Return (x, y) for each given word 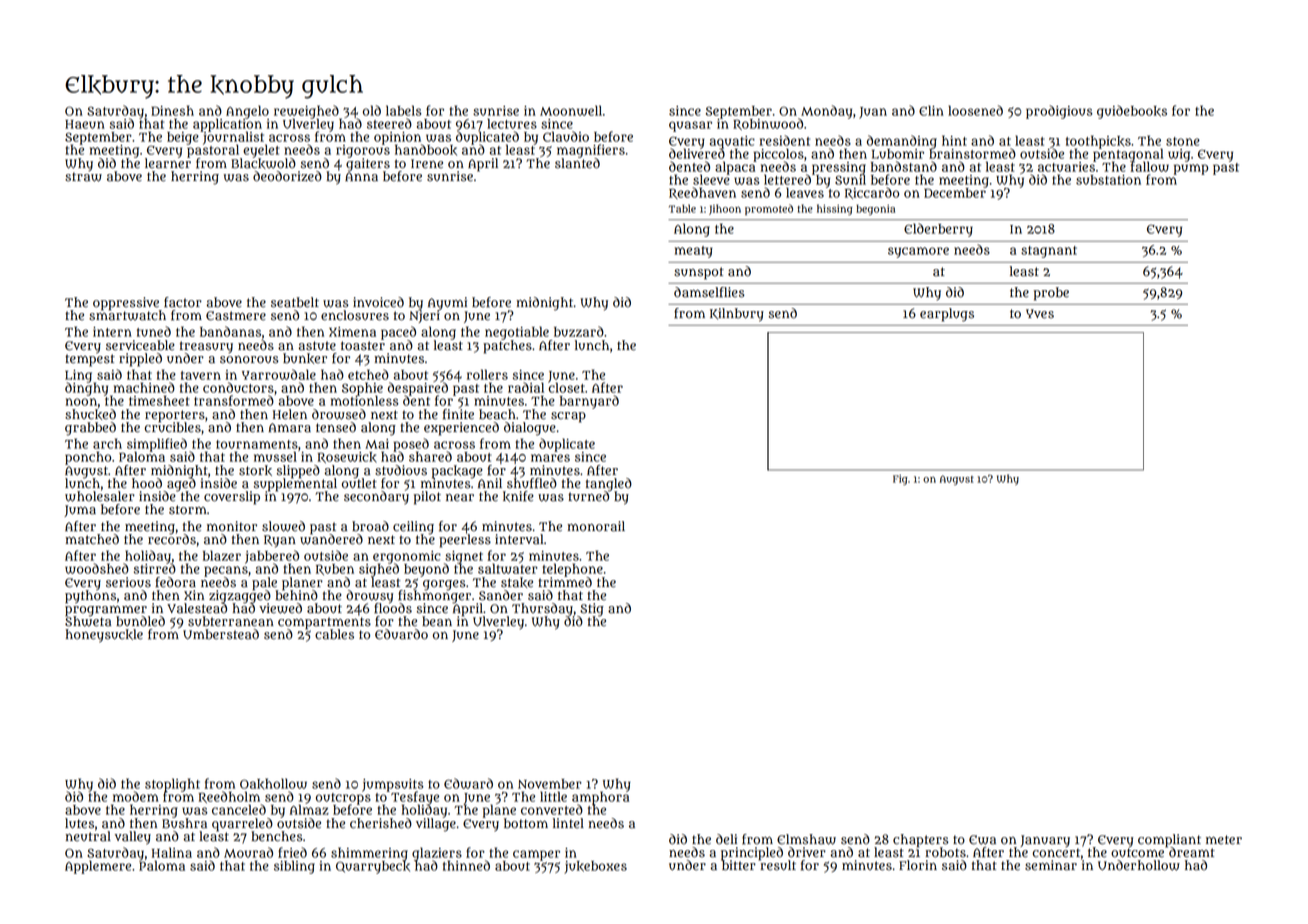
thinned (466, 865)
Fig (900, 480)
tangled (609, 484)
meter (1224, 840)
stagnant (1049, 252)
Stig (592, 609)
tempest (90, 360)
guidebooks (1132, 112)
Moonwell (571, 110)
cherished (381, 823)
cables (334, 634)
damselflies (709, 292)
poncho (88, 458)
